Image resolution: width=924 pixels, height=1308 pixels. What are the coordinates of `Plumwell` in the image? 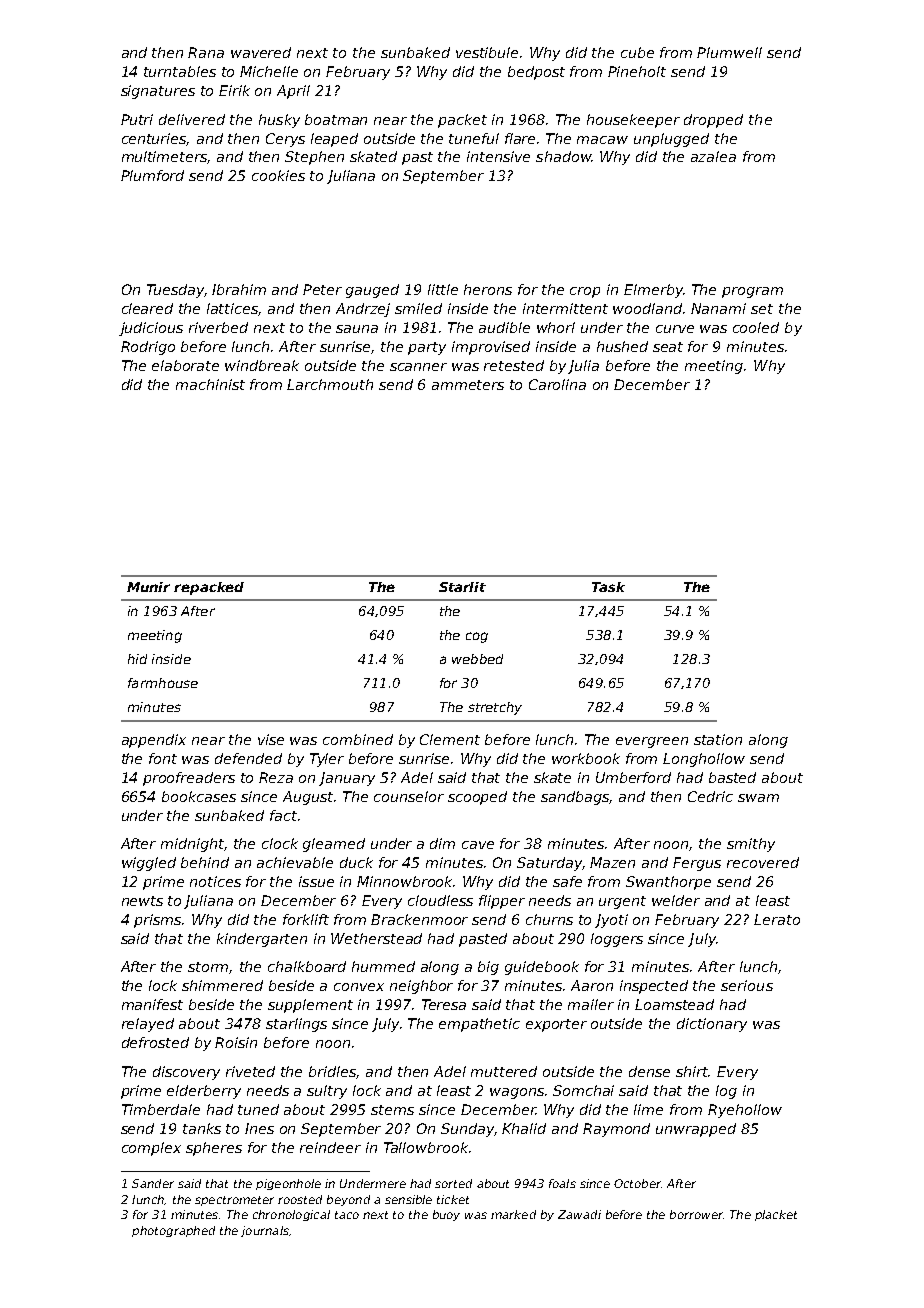 It's located at (729, 52).
